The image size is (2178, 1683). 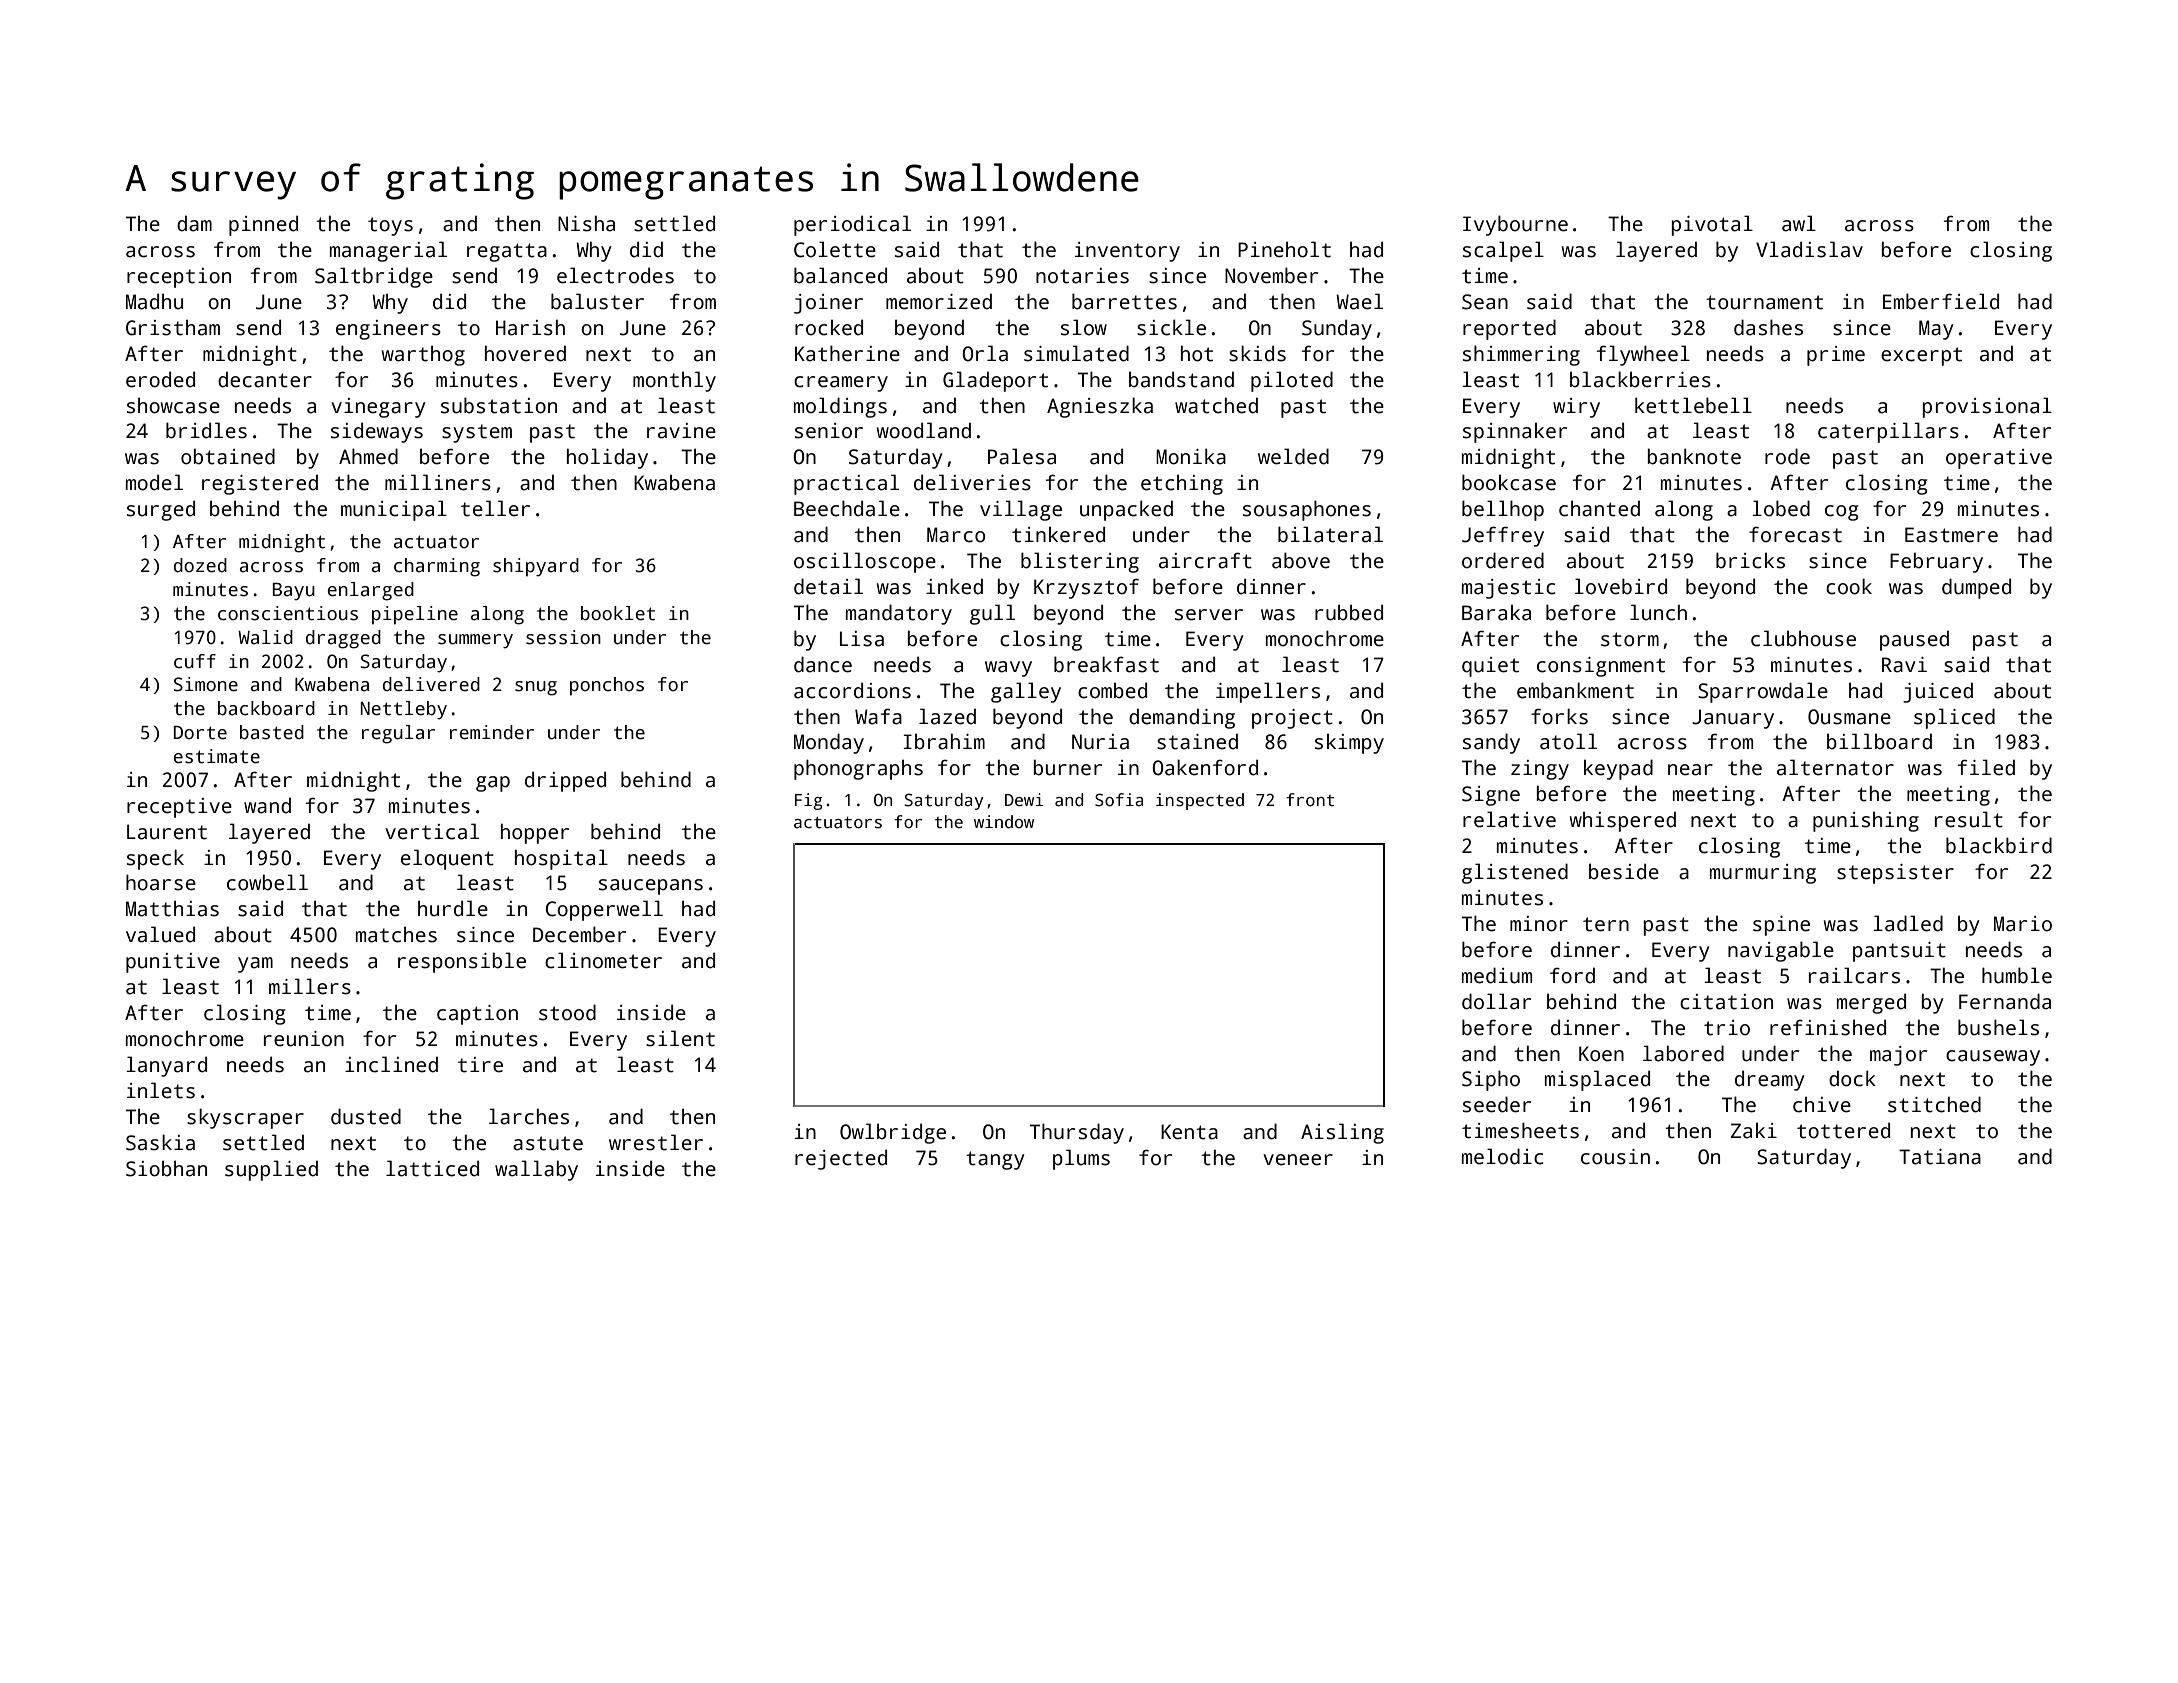 I want to click on awl, so click(x=1799, y=223).
